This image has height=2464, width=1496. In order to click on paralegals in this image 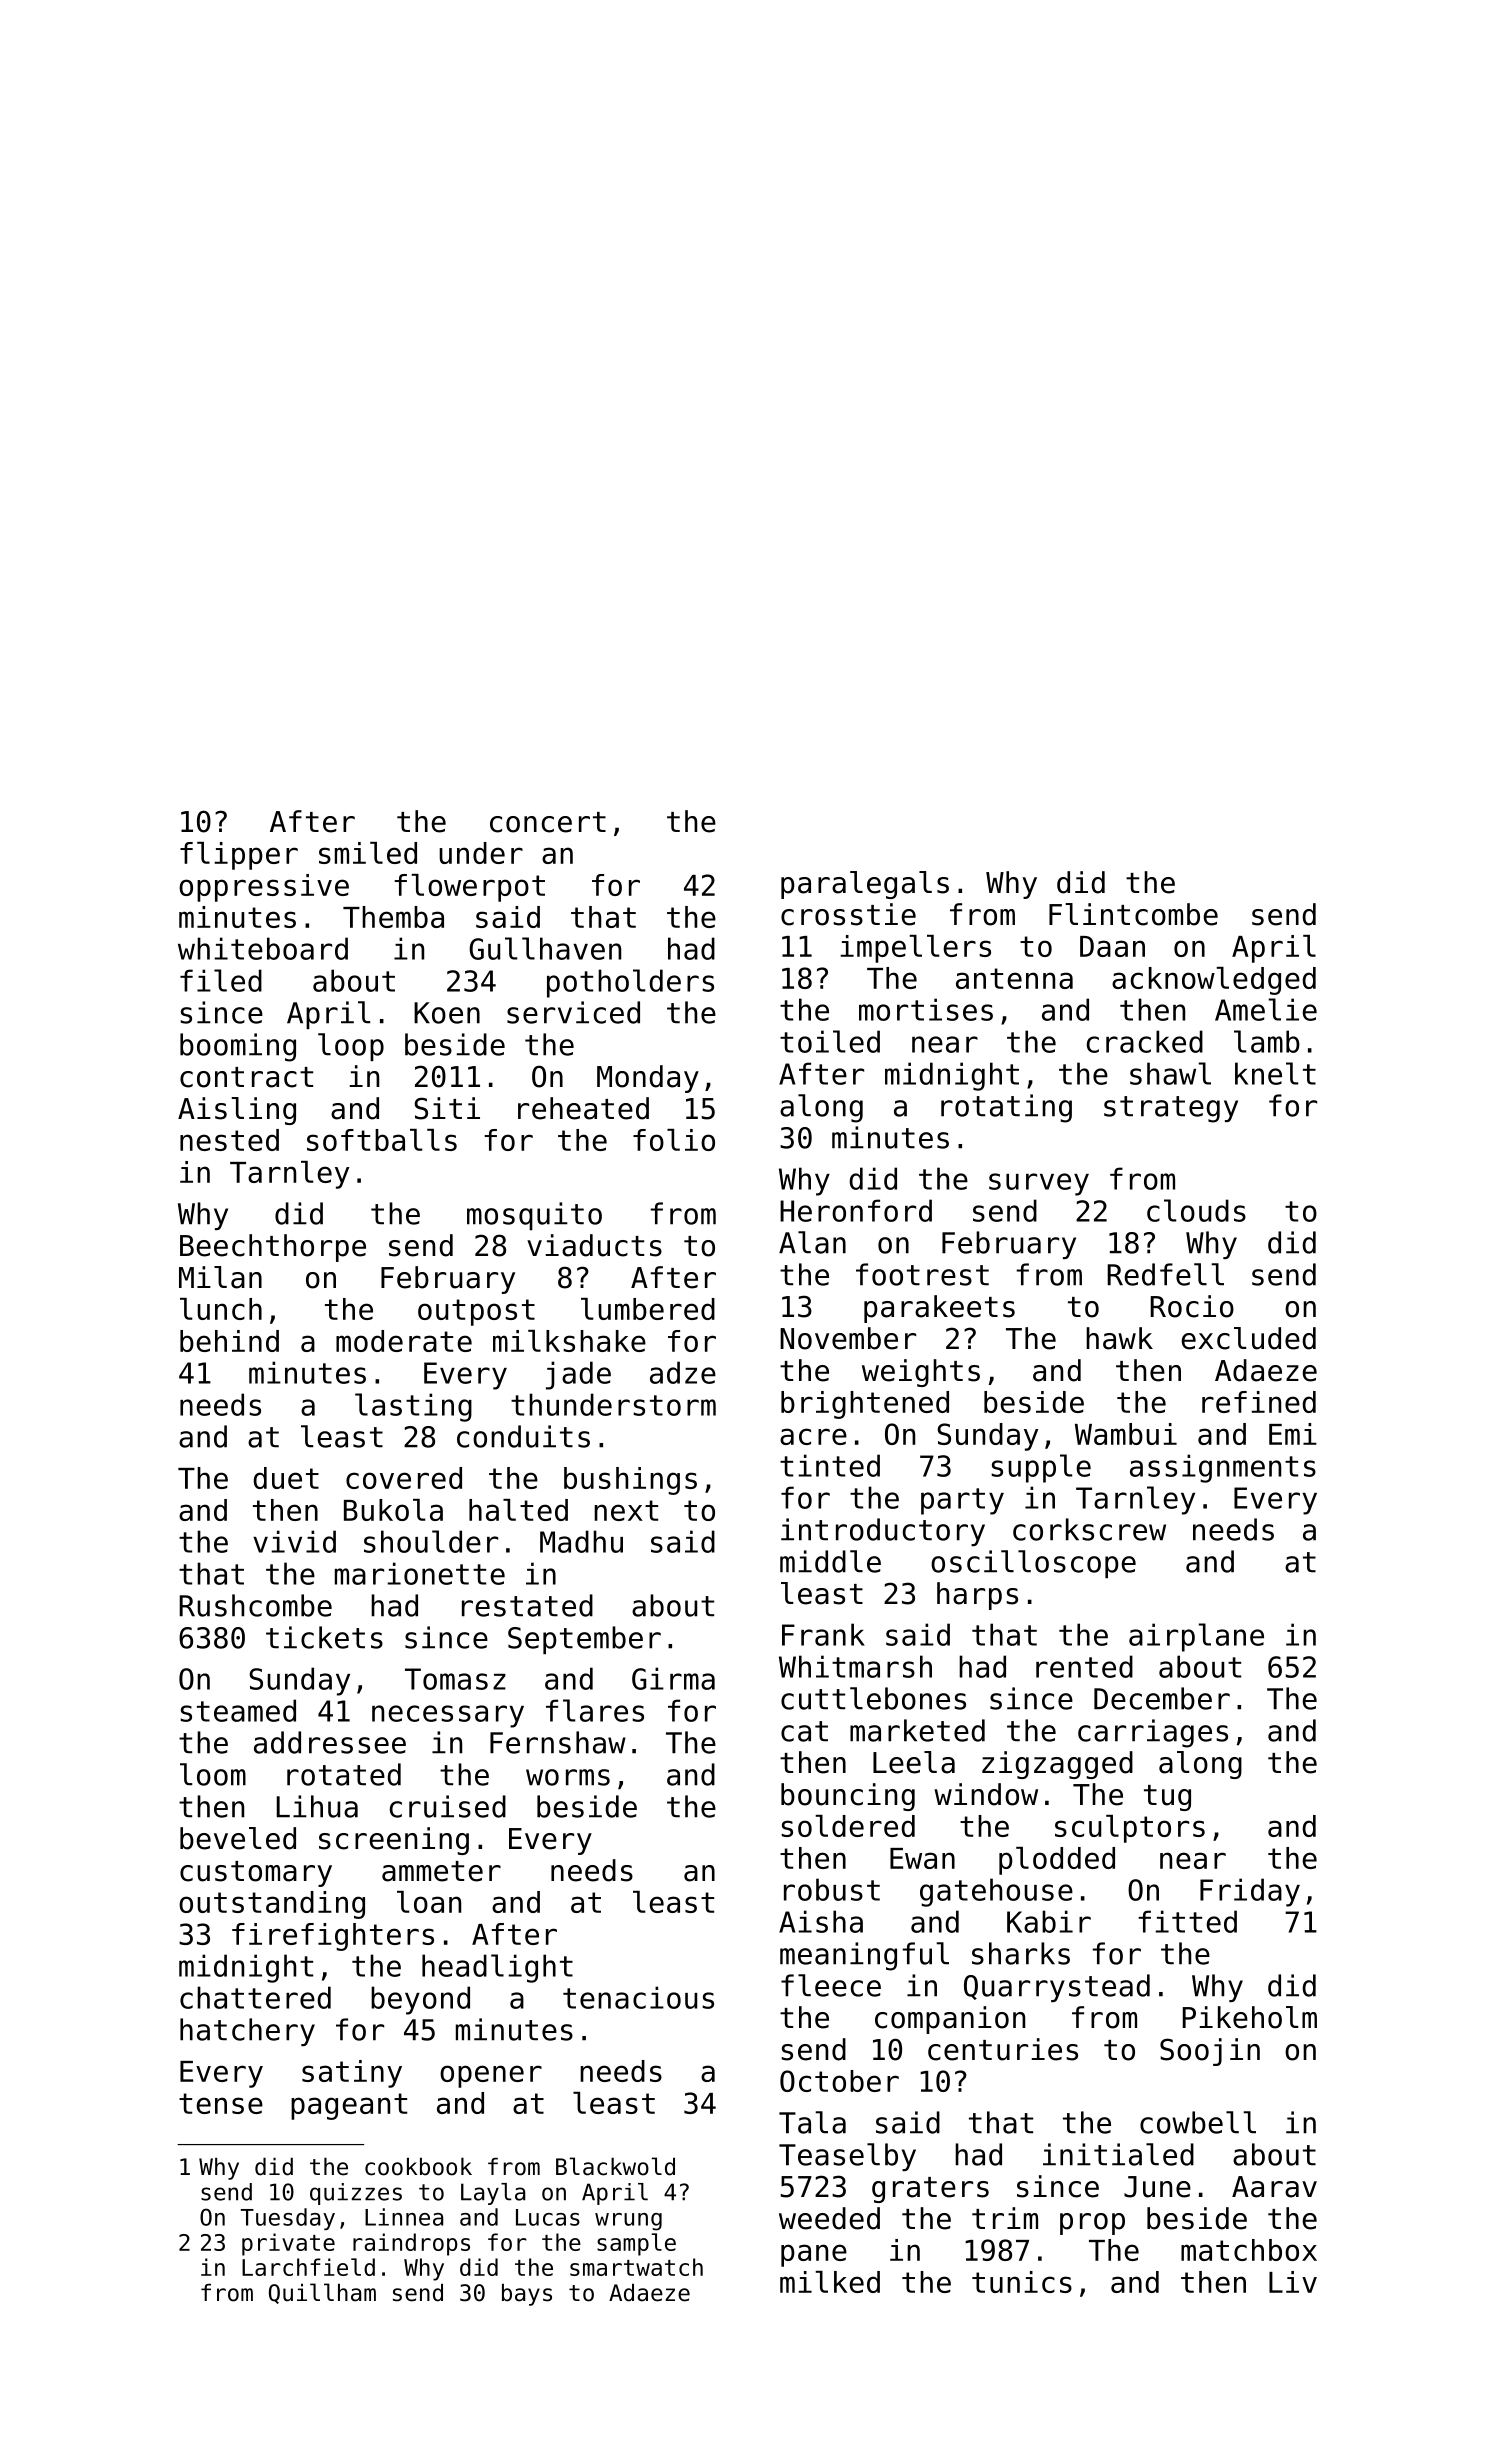, I will do `click(865, 885)`.
